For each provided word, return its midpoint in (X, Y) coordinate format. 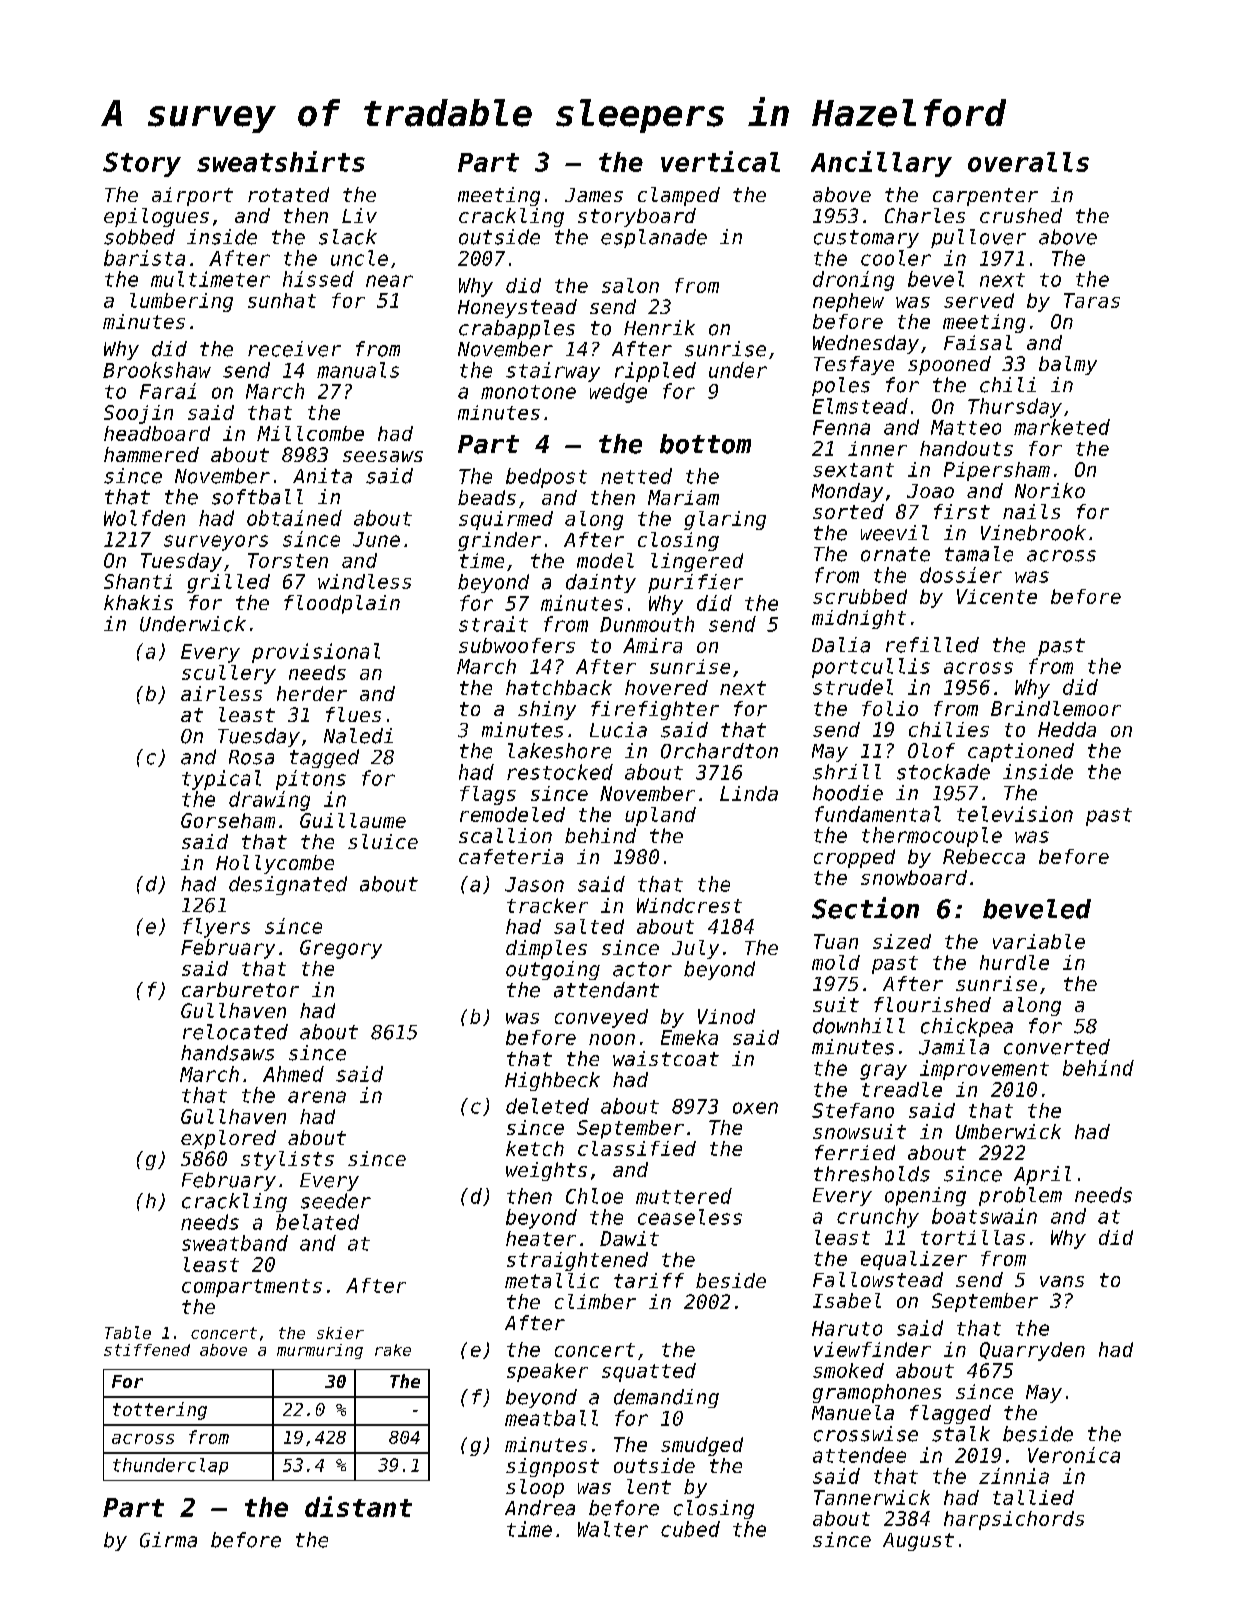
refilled (932, 645)
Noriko (1050, 490)
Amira (652, 645)
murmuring (320, 1351)
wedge (618, 393)
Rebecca (984, 856)
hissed (318, 279)
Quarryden (1032, 1351)
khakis (138, 602)
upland (660, 816)
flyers (216, 928)
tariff (649, 1280)
